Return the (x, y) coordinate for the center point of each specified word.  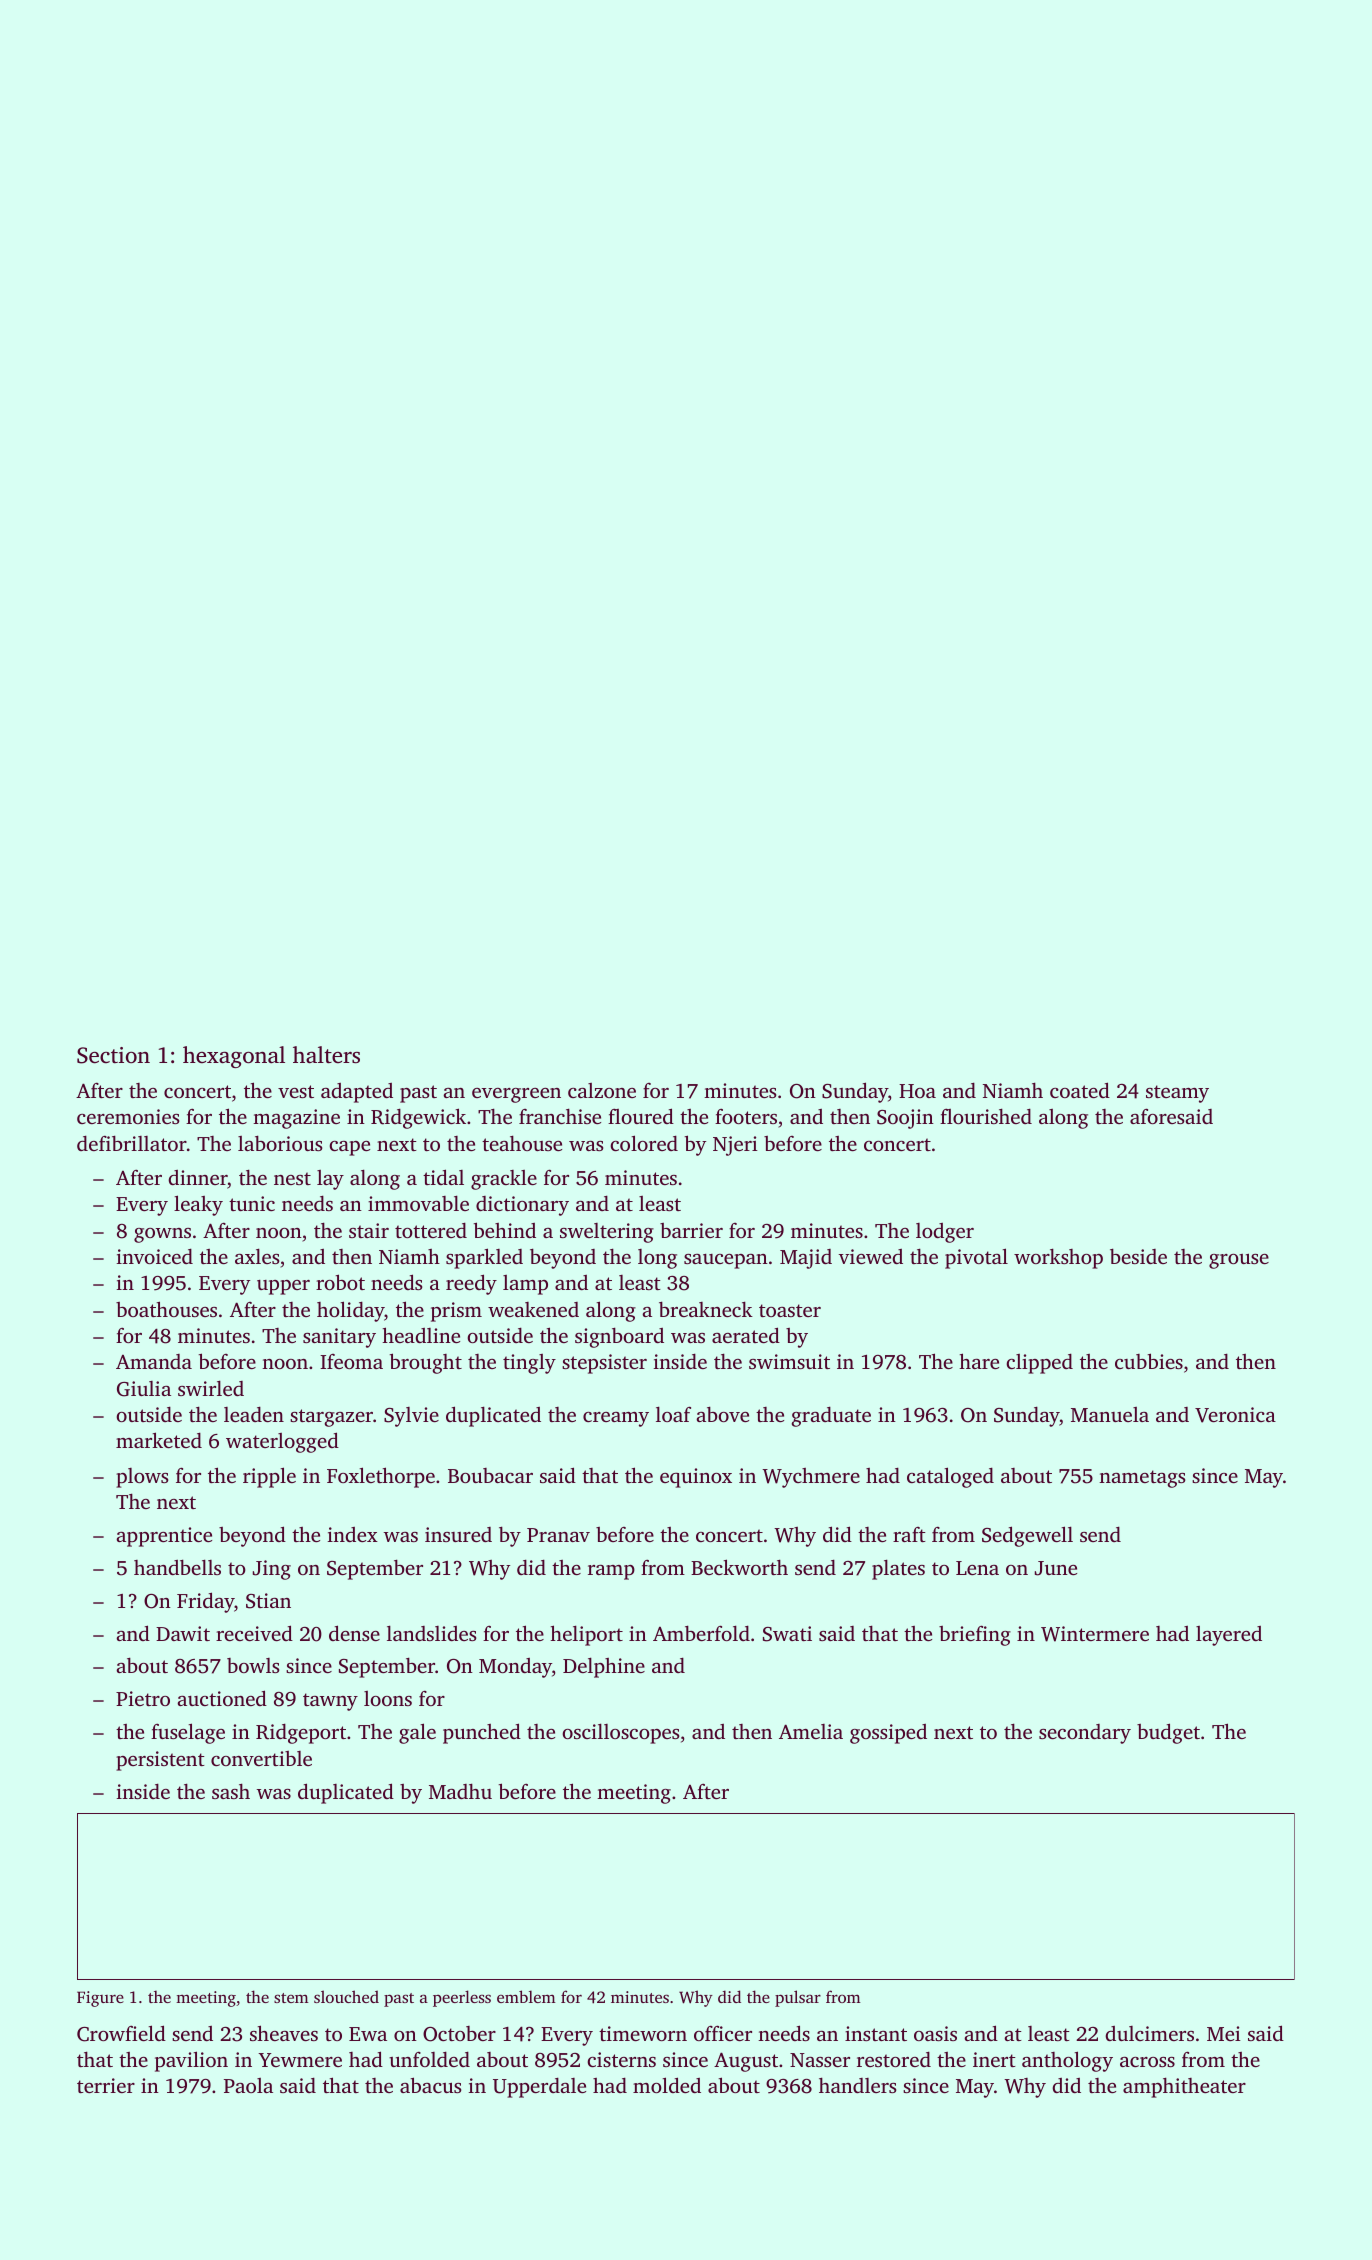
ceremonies (128, 1116)
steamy (1177, 1094)
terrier (106, 2085)
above (722, 1414)
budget (1168, 1733)
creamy (616, 1419)
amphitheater (1184, 2087)
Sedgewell (1027, 1536)
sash (231, 1791)
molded (667, 2085)
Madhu (460, 1791)
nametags (1142, 1479)
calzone (602, 1090)
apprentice (164, 1537)
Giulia (144, 1389)
